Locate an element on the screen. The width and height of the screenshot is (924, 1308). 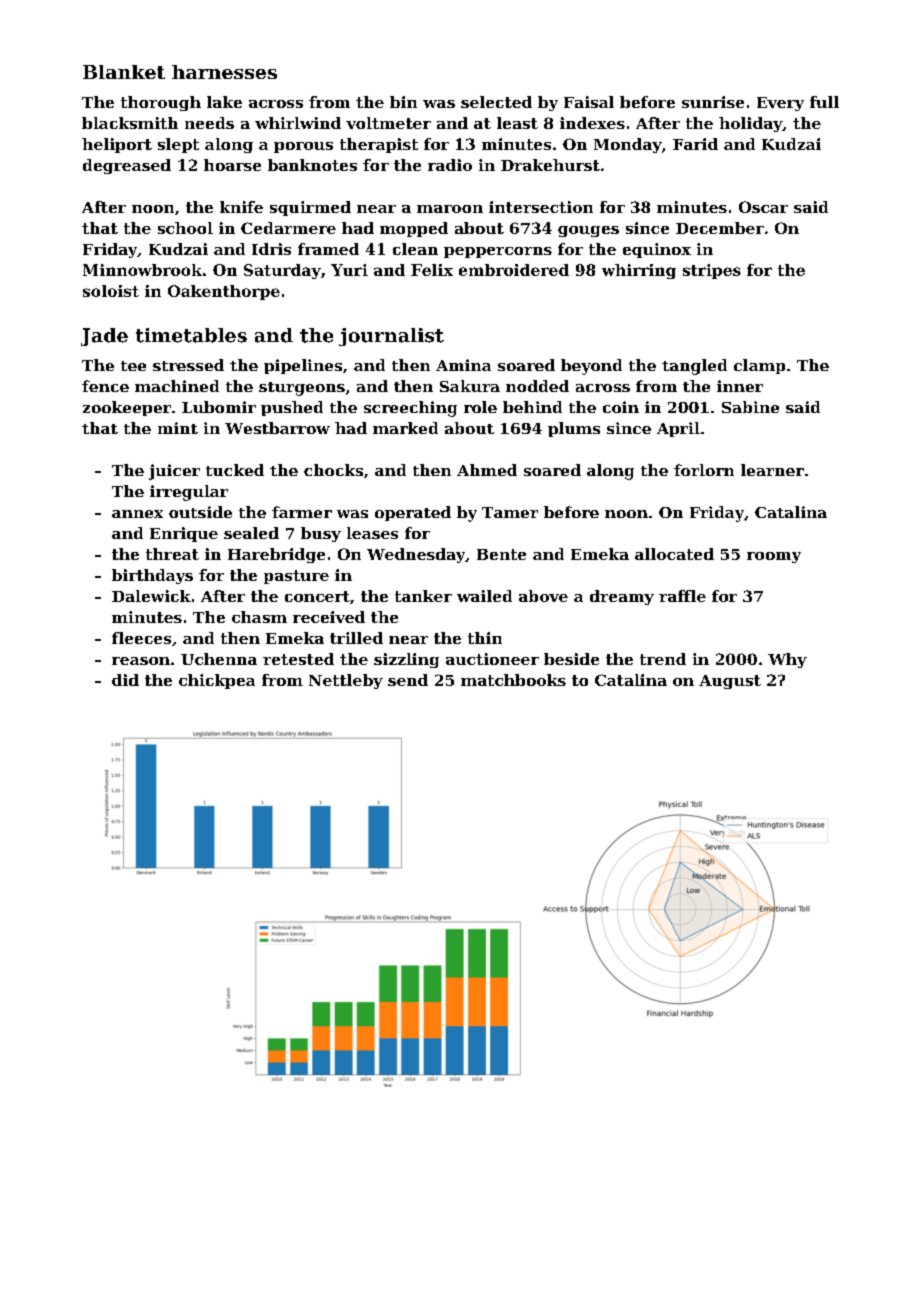
selected is located at coordinates (496, 102).
